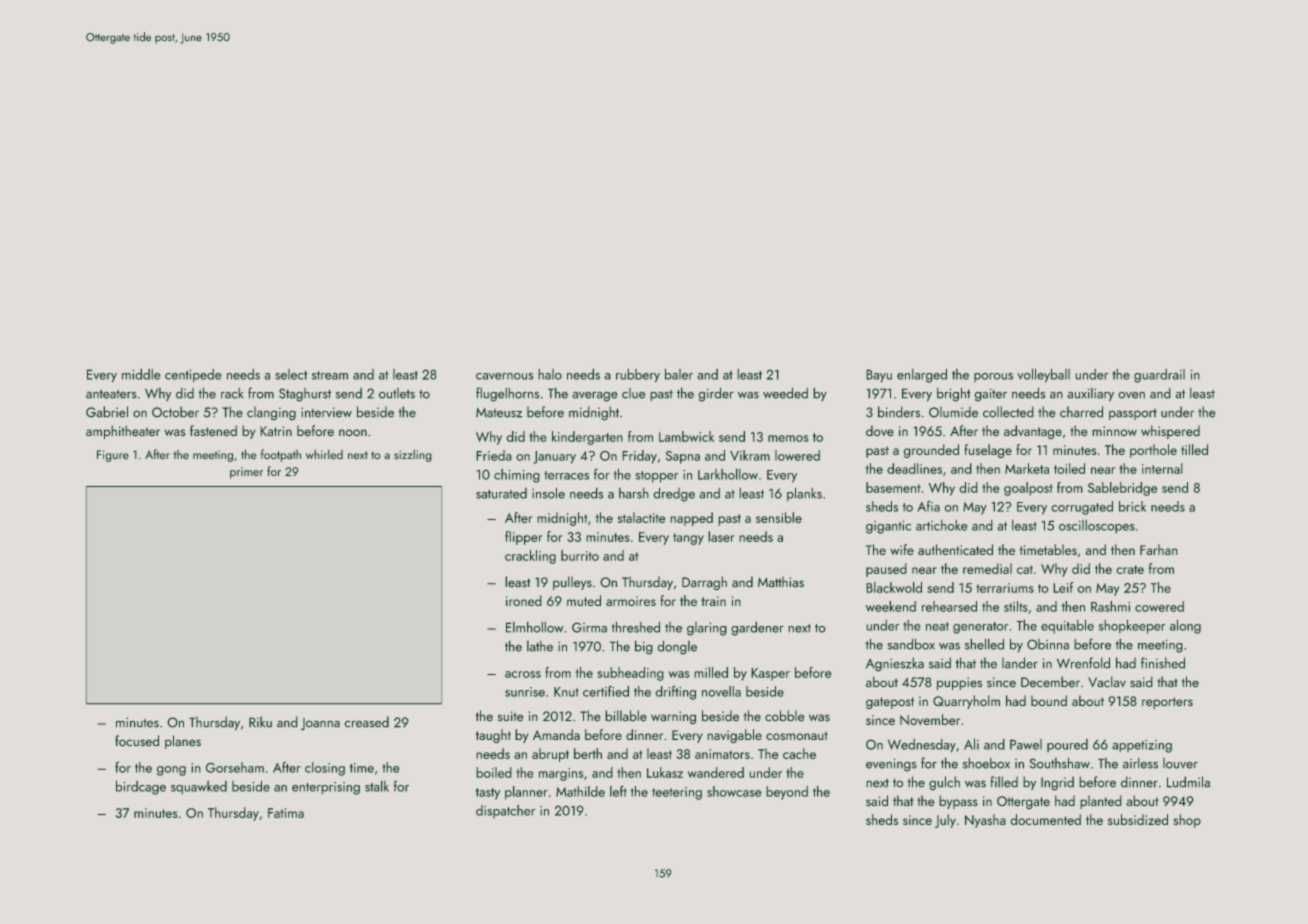 This document has height=924, width=1308. Describe the element at coordinates (985, 821) in the document. I see `Nyasha` at that location.
